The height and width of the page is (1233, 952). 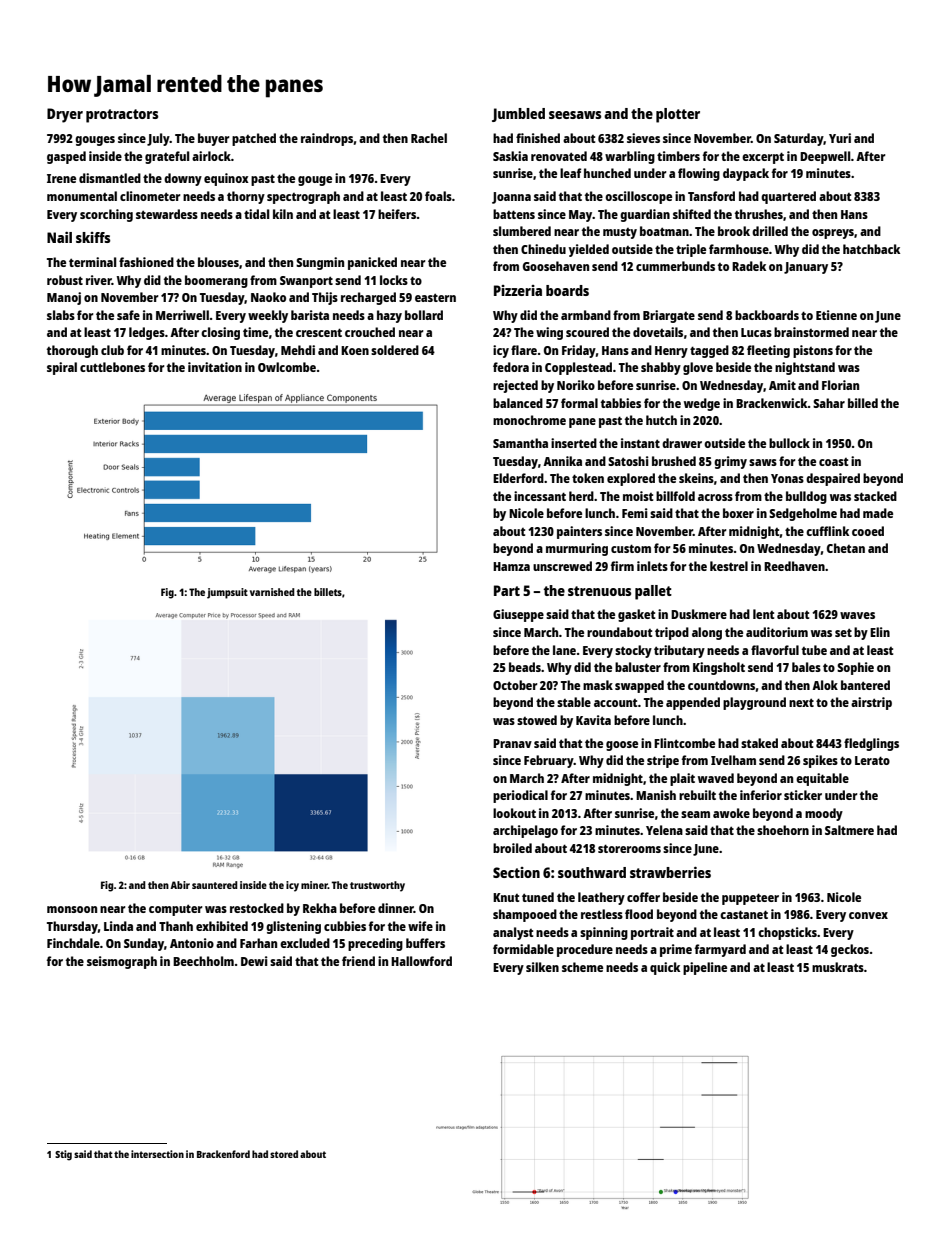 I want to click on panicked, so click(x=372, y=263).
